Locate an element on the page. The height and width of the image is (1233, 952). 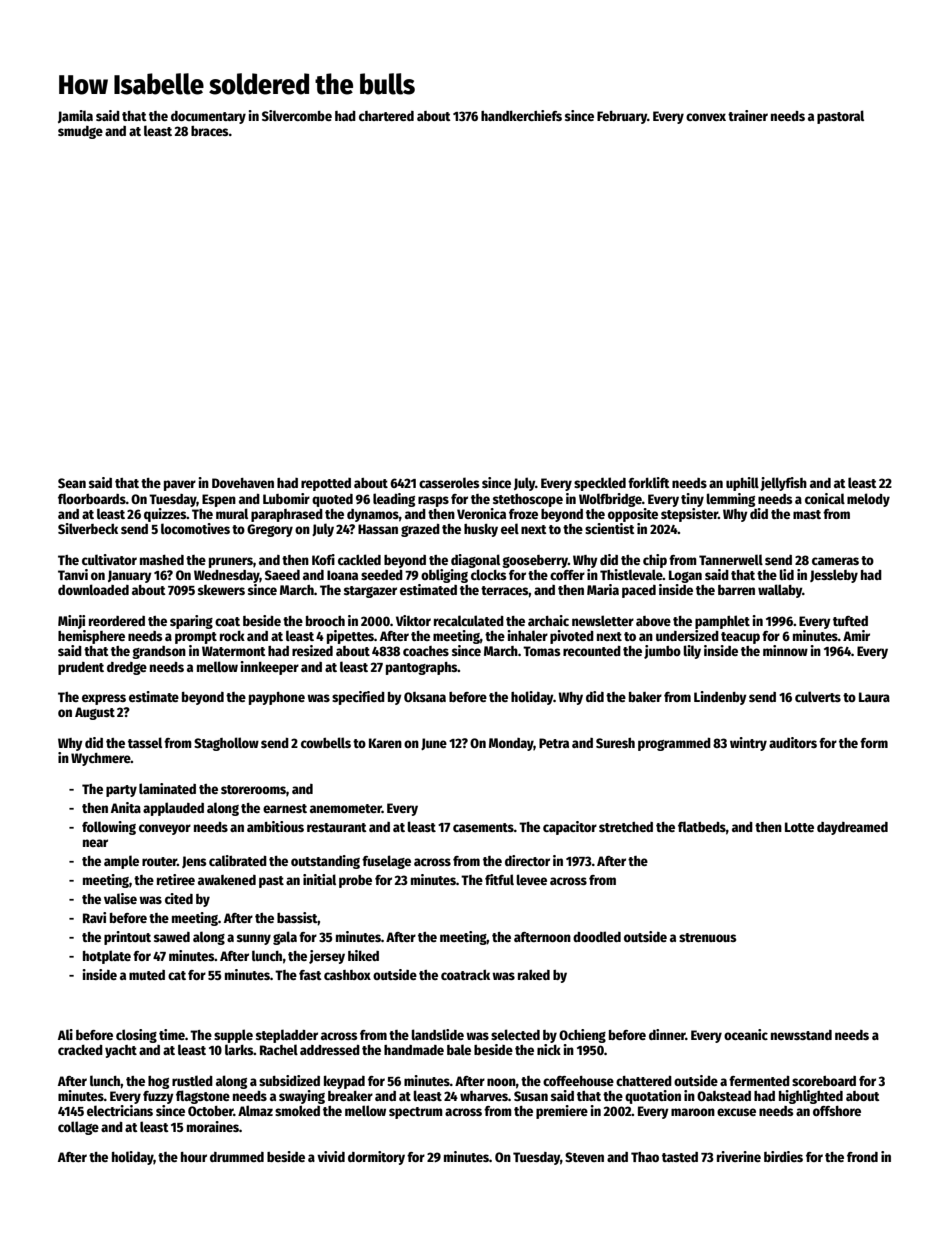
convex is located at coordinates (706, 117).
